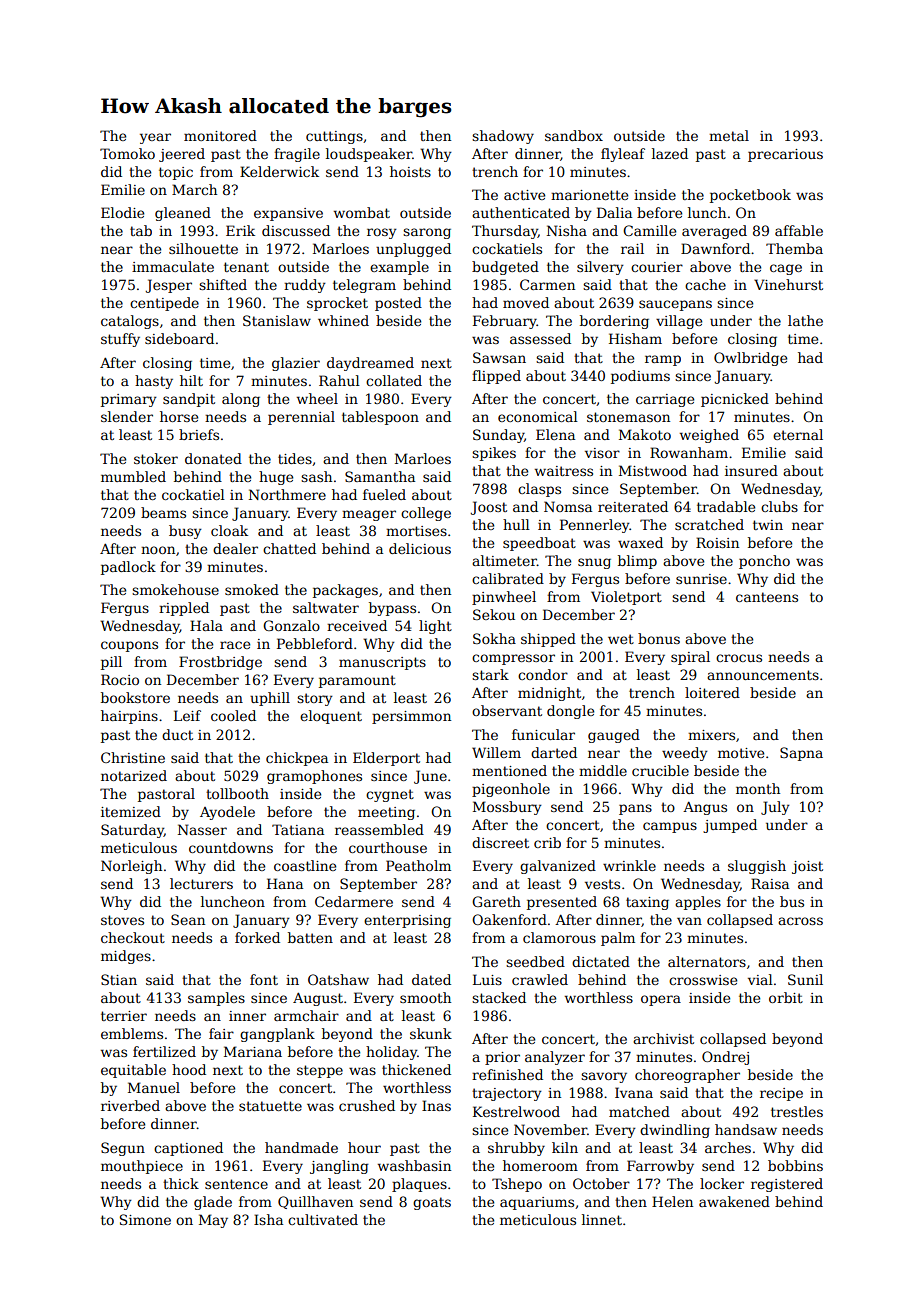 The image size is (924, 1308). Describe the element at coordinates (236, 1184) in the screenshot. I see `sentence` at that location.
